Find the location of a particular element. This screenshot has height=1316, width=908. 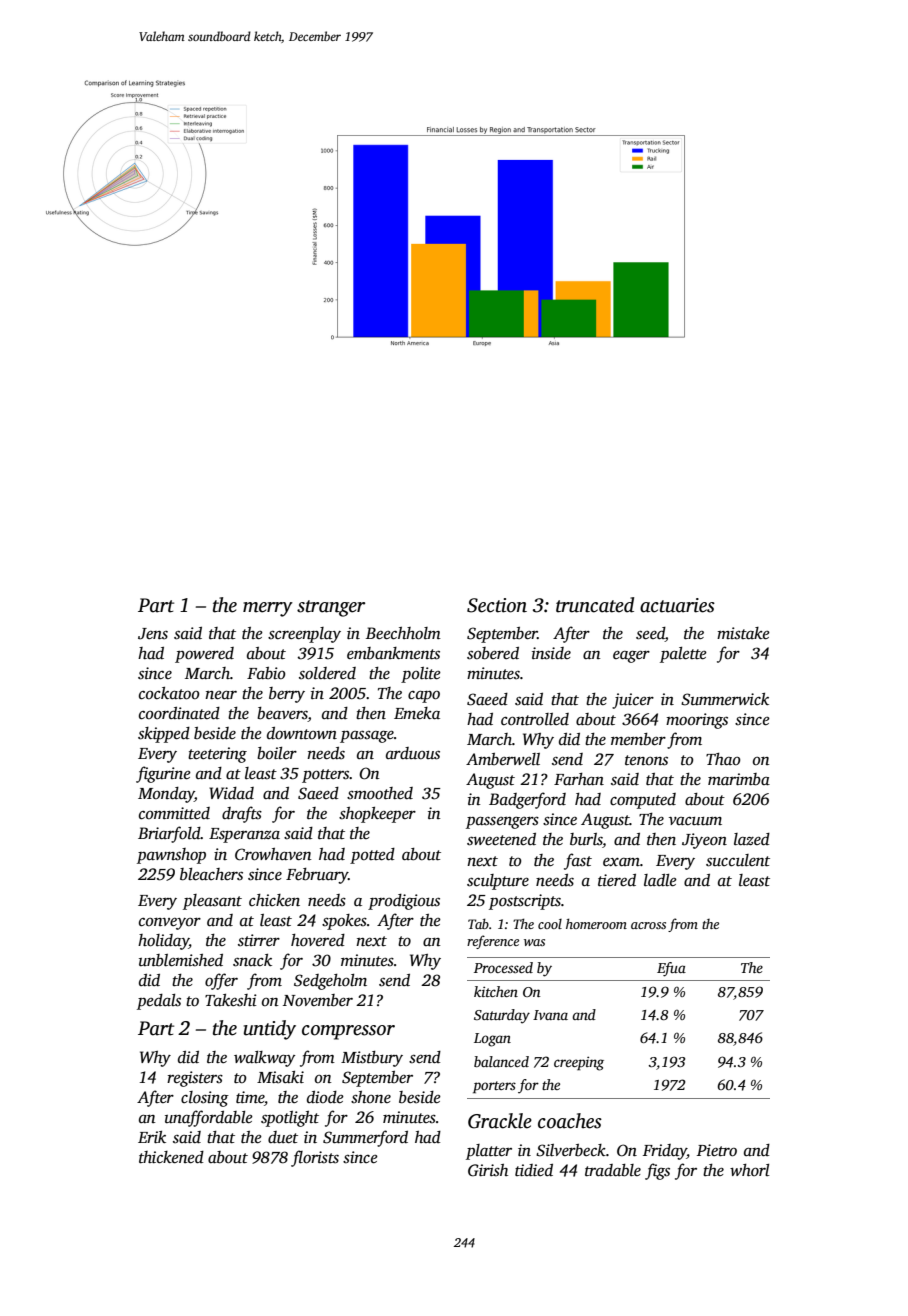

stirrer is located at coordinates (259, 940).
